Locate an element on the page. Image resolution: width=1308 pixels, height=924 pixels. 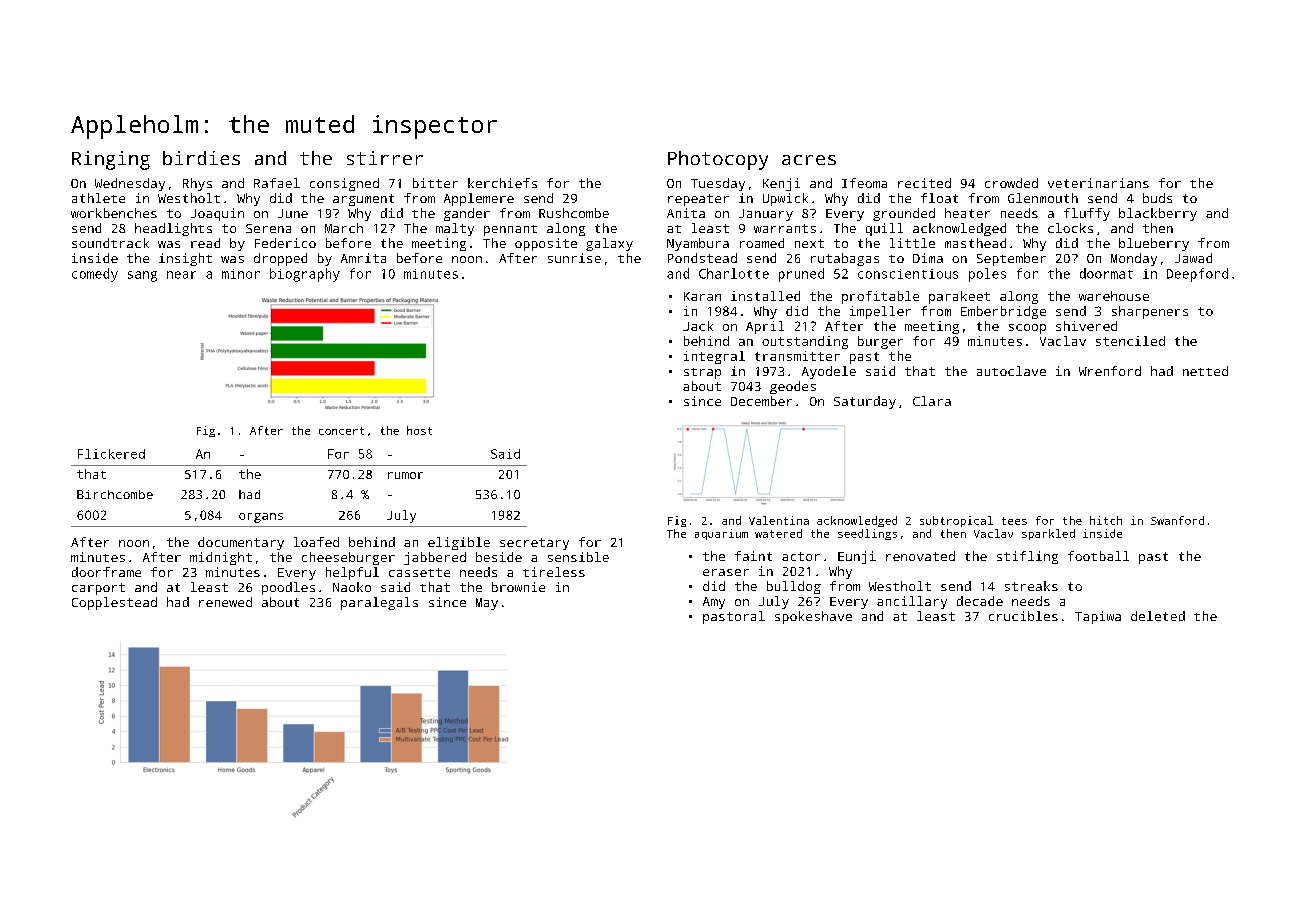
masthead is located at coordinates (975, 243).
